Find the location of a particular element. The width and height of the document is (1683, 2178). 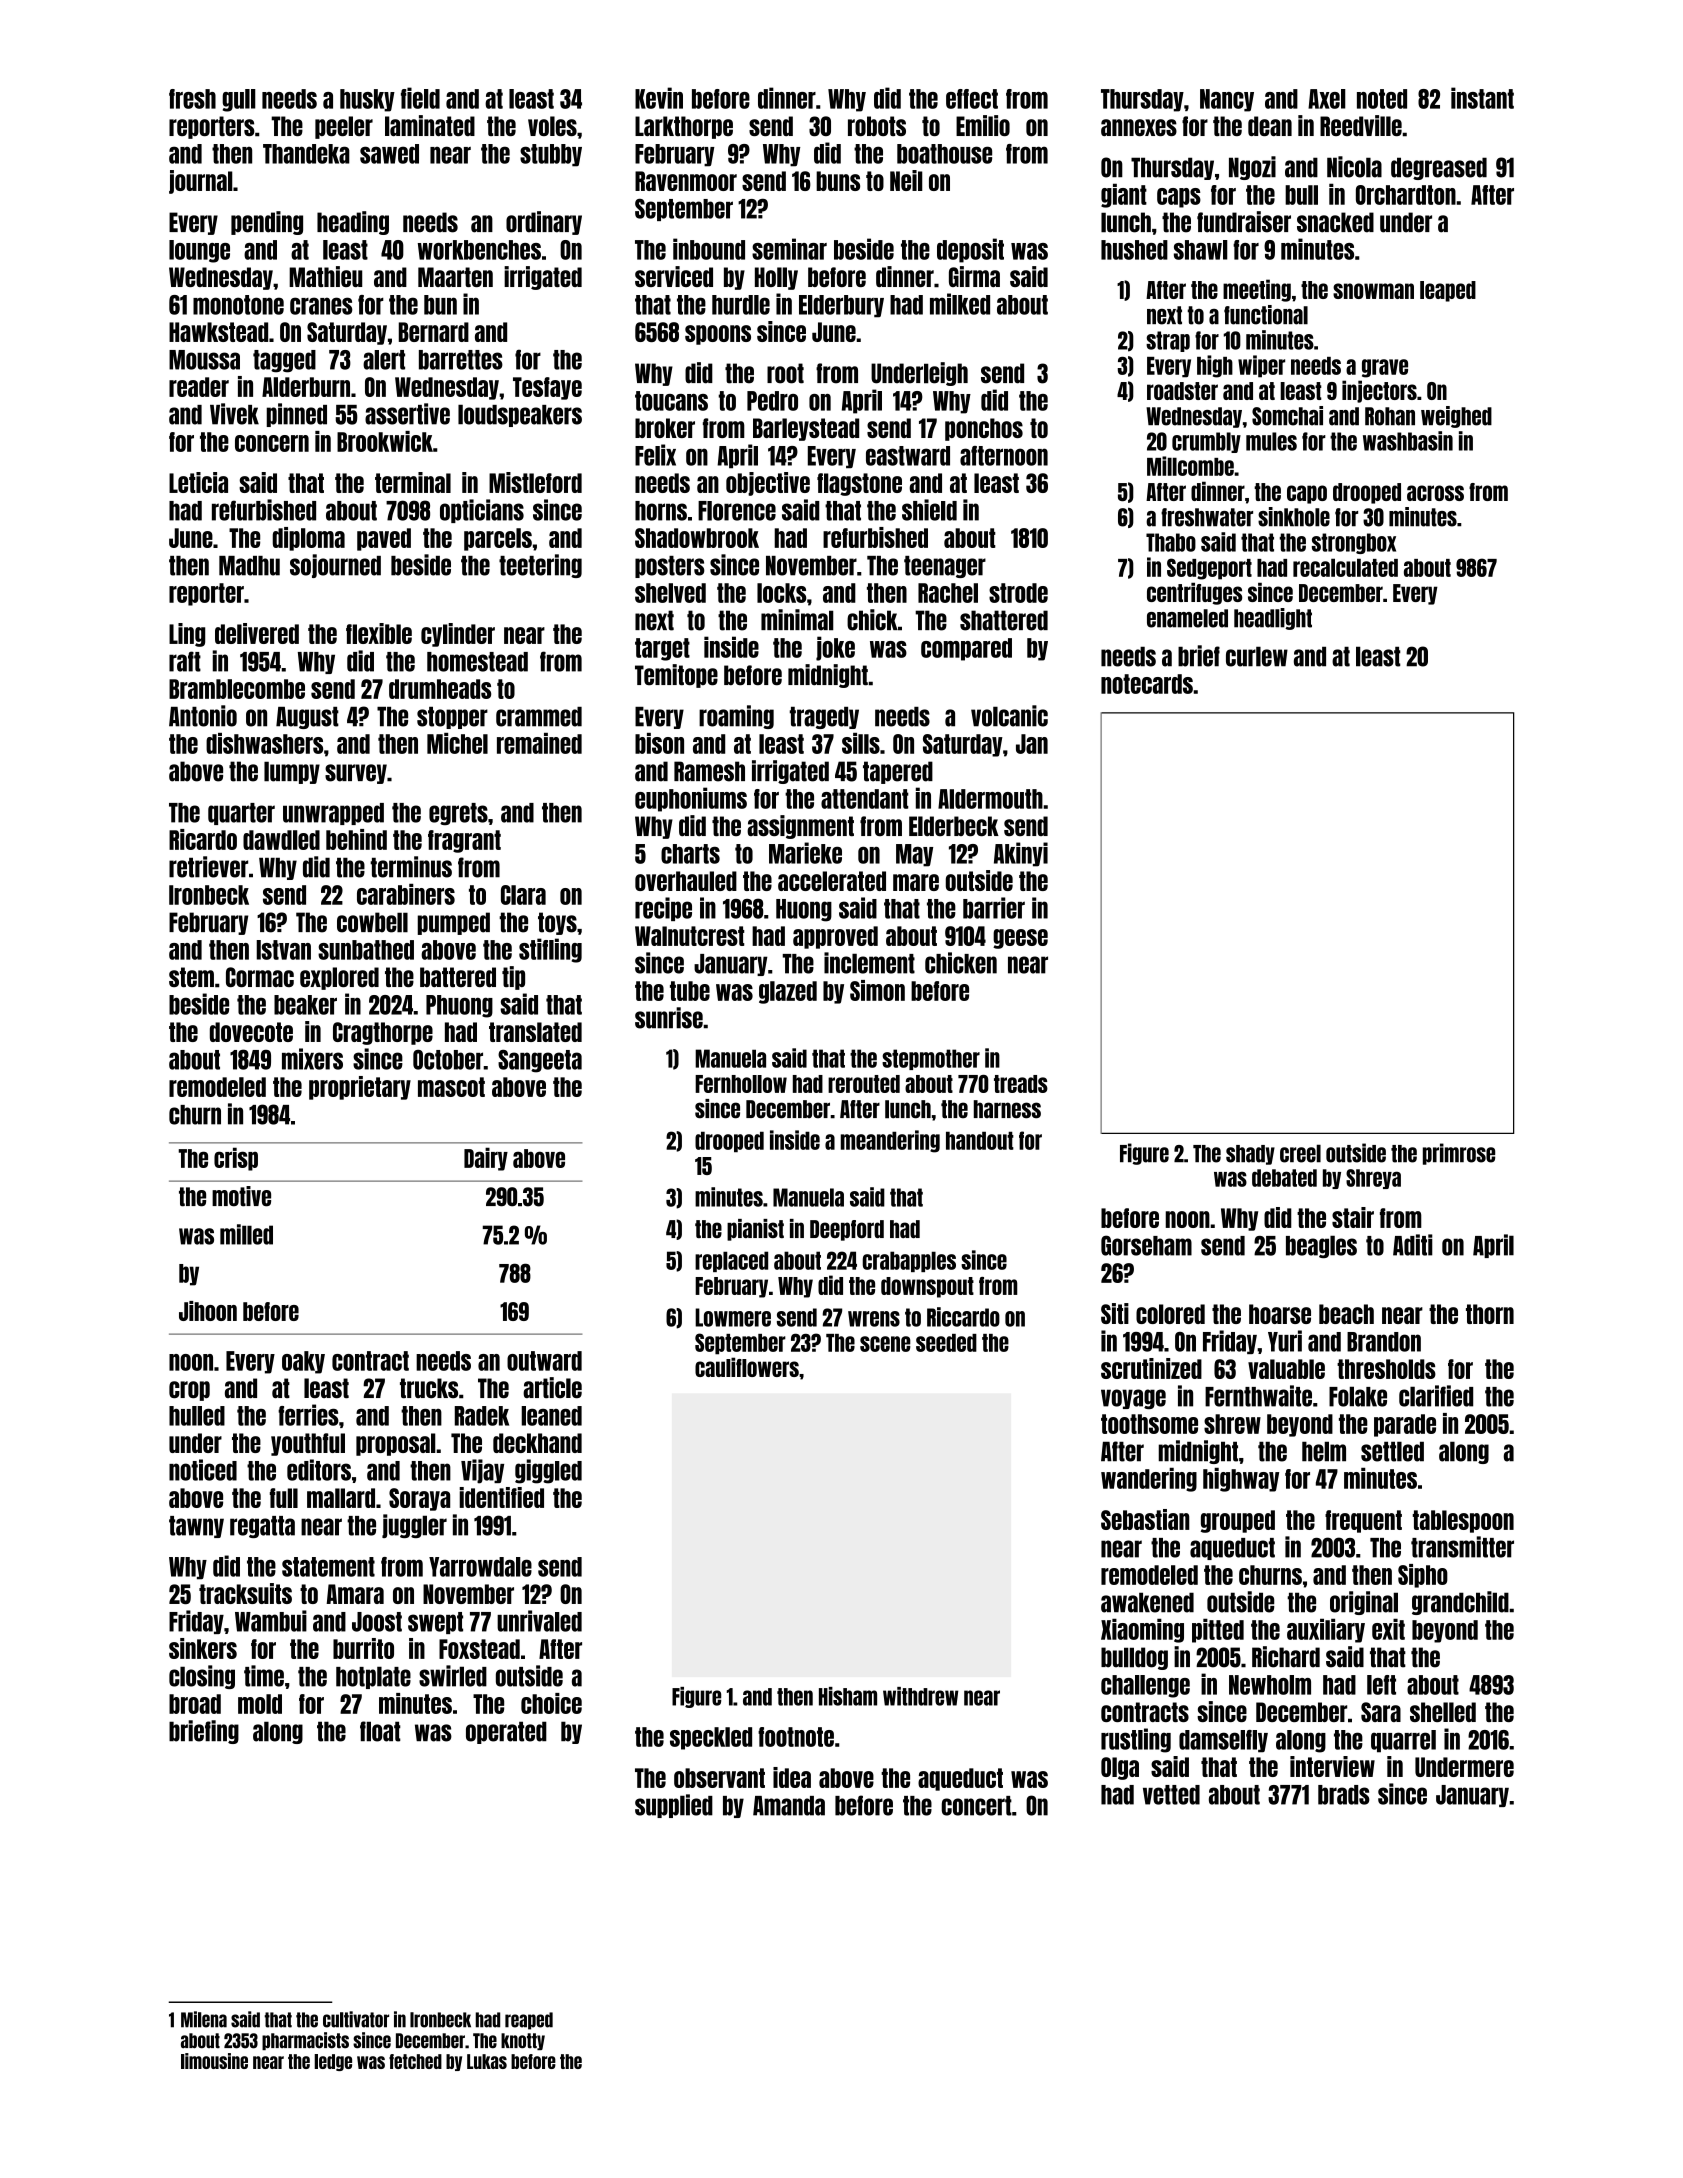

brads is located at coordinates (1344, 1795).
